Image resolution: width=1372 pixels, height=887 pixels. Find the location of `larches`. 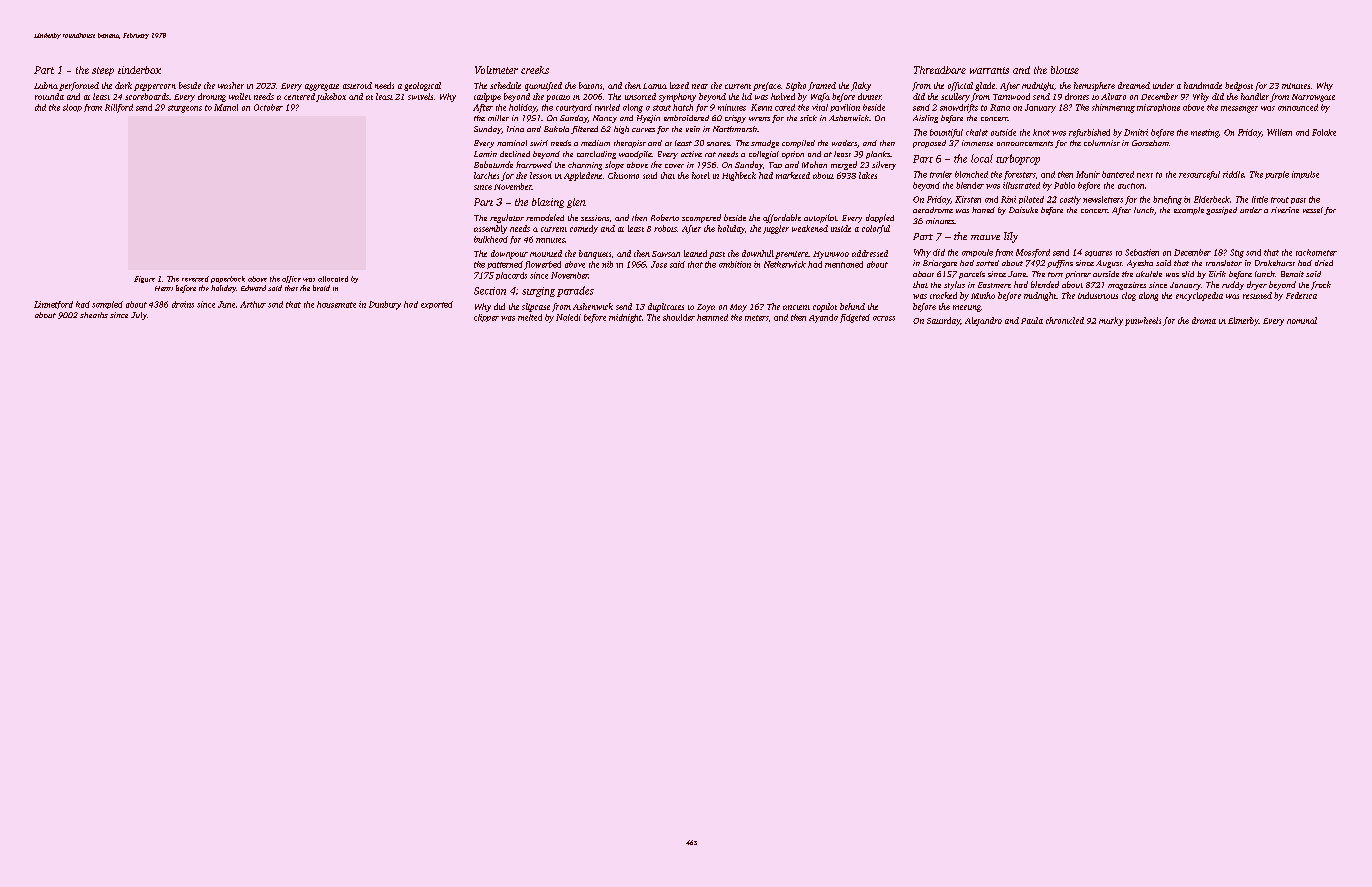

larches is located at coordinates (486, 175).
